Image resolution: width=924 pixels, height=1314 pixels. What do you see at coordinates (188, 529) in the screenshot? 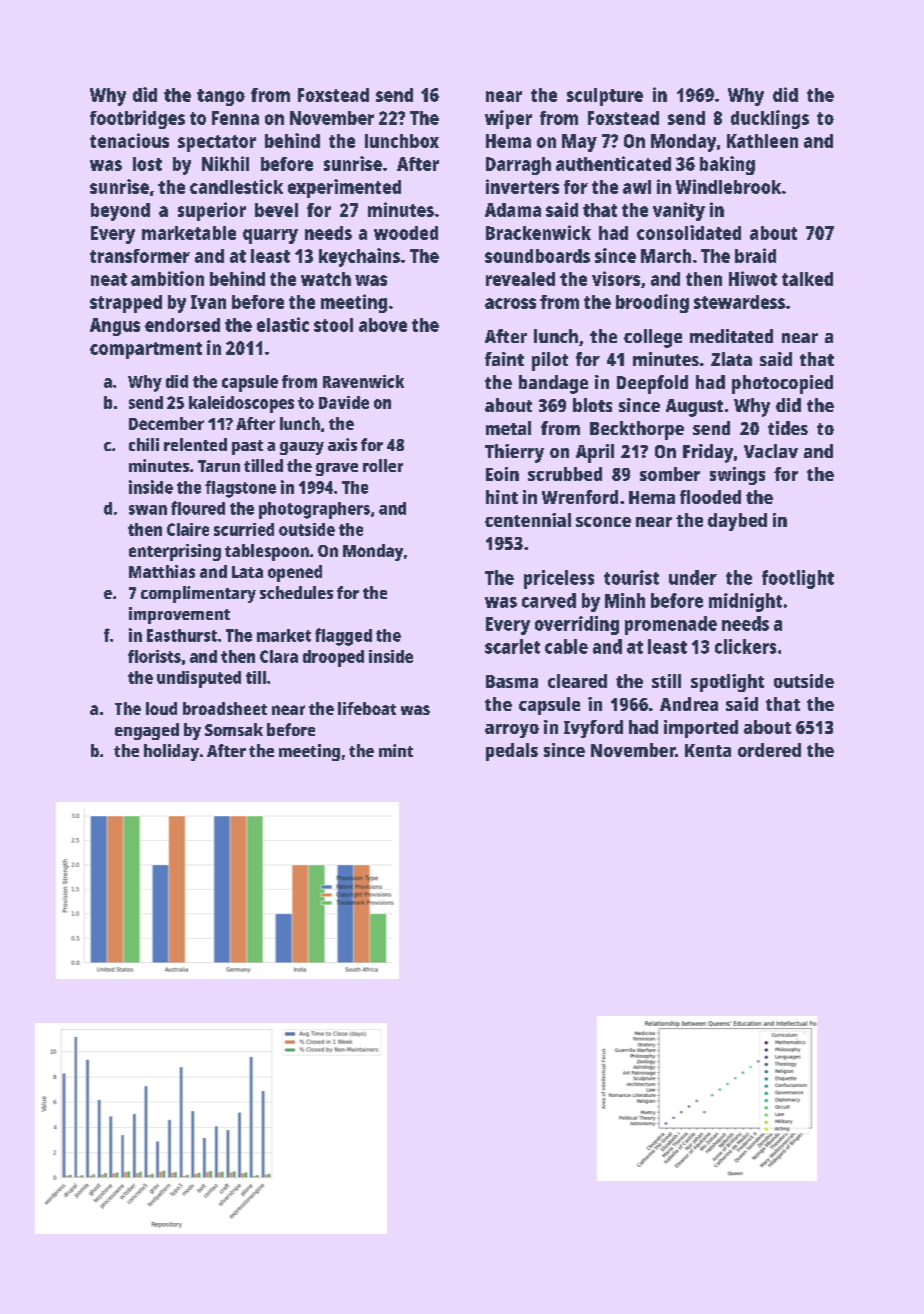
I see `Claire` at bounding box center [188, 529].
